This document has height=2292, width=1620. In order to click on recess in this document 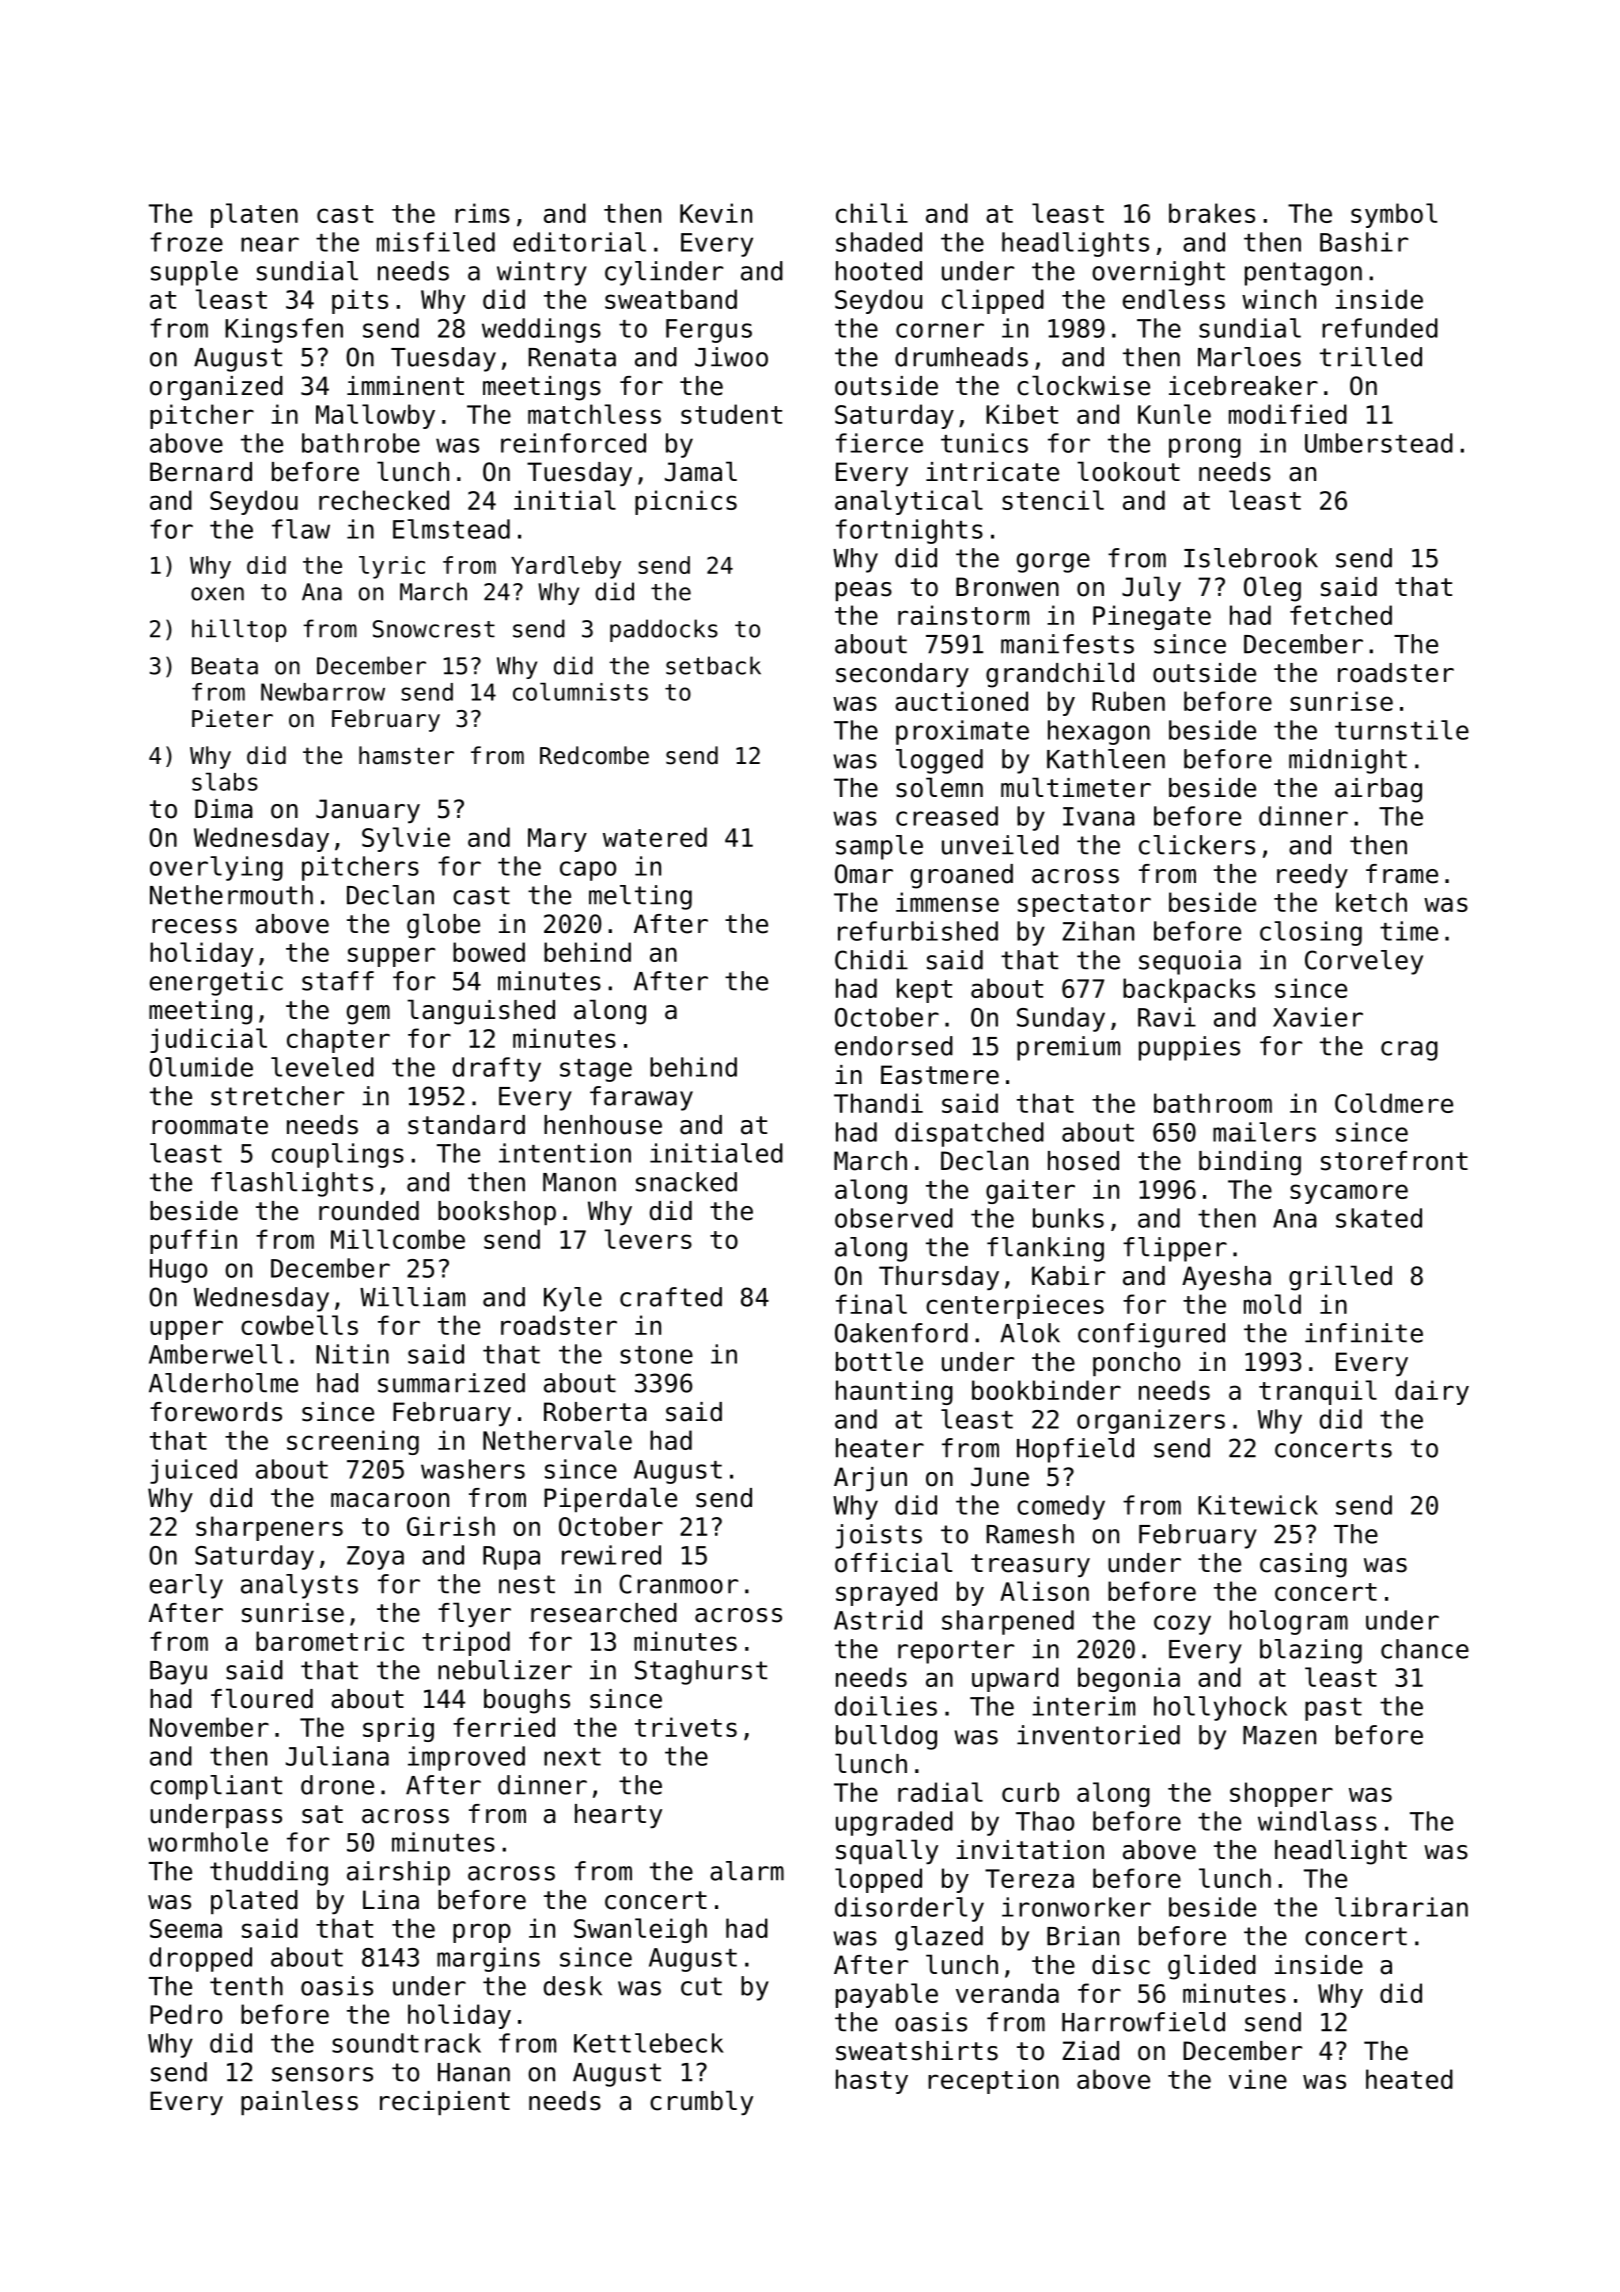, I will do `click(194, 926)`.
